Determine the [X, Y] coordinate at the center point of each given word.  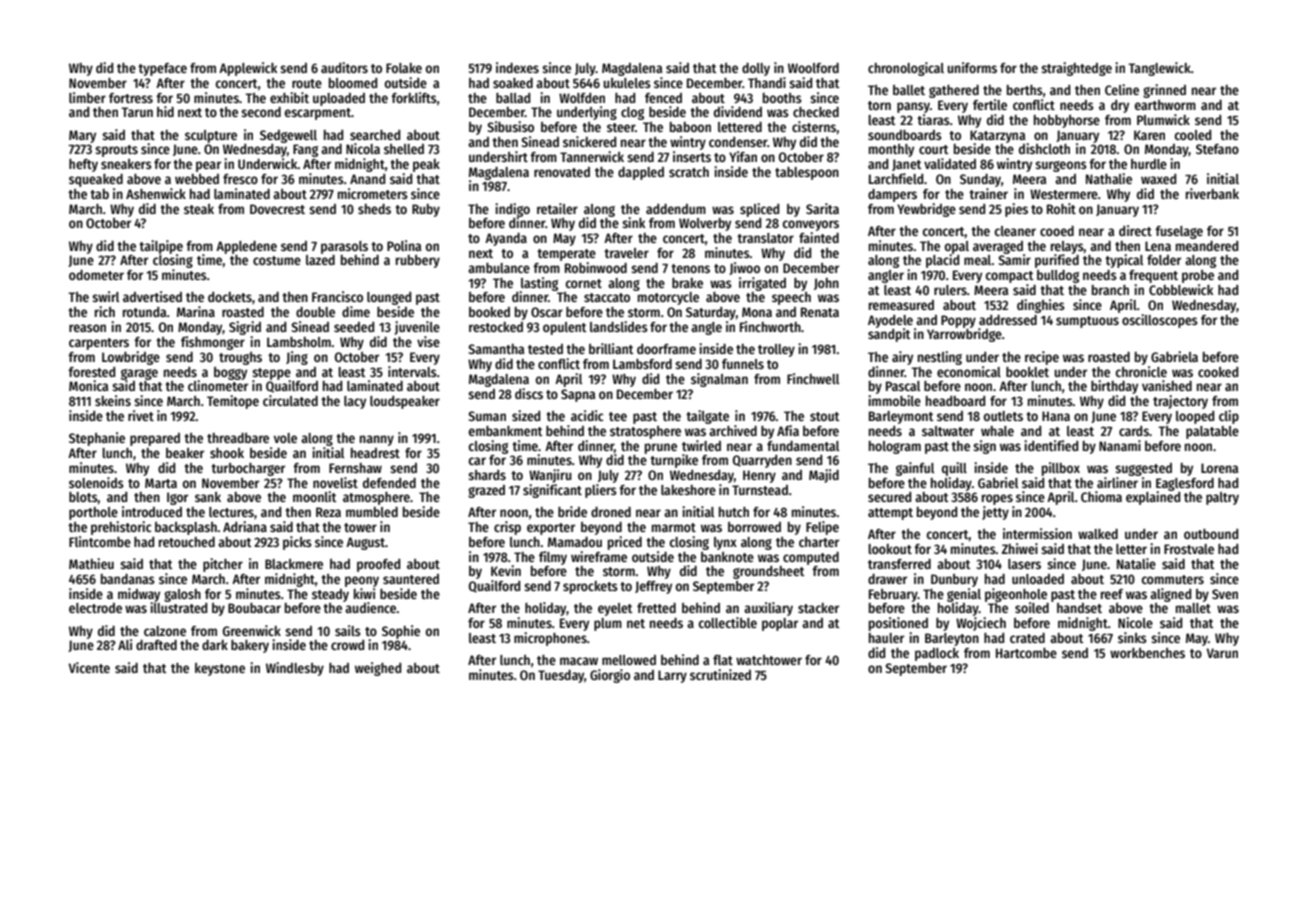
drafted [156, 645]
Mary [82, 136]
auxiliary [768, 609]
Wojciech [981, 624]
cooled [1193, 135]
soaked [513, 83]
